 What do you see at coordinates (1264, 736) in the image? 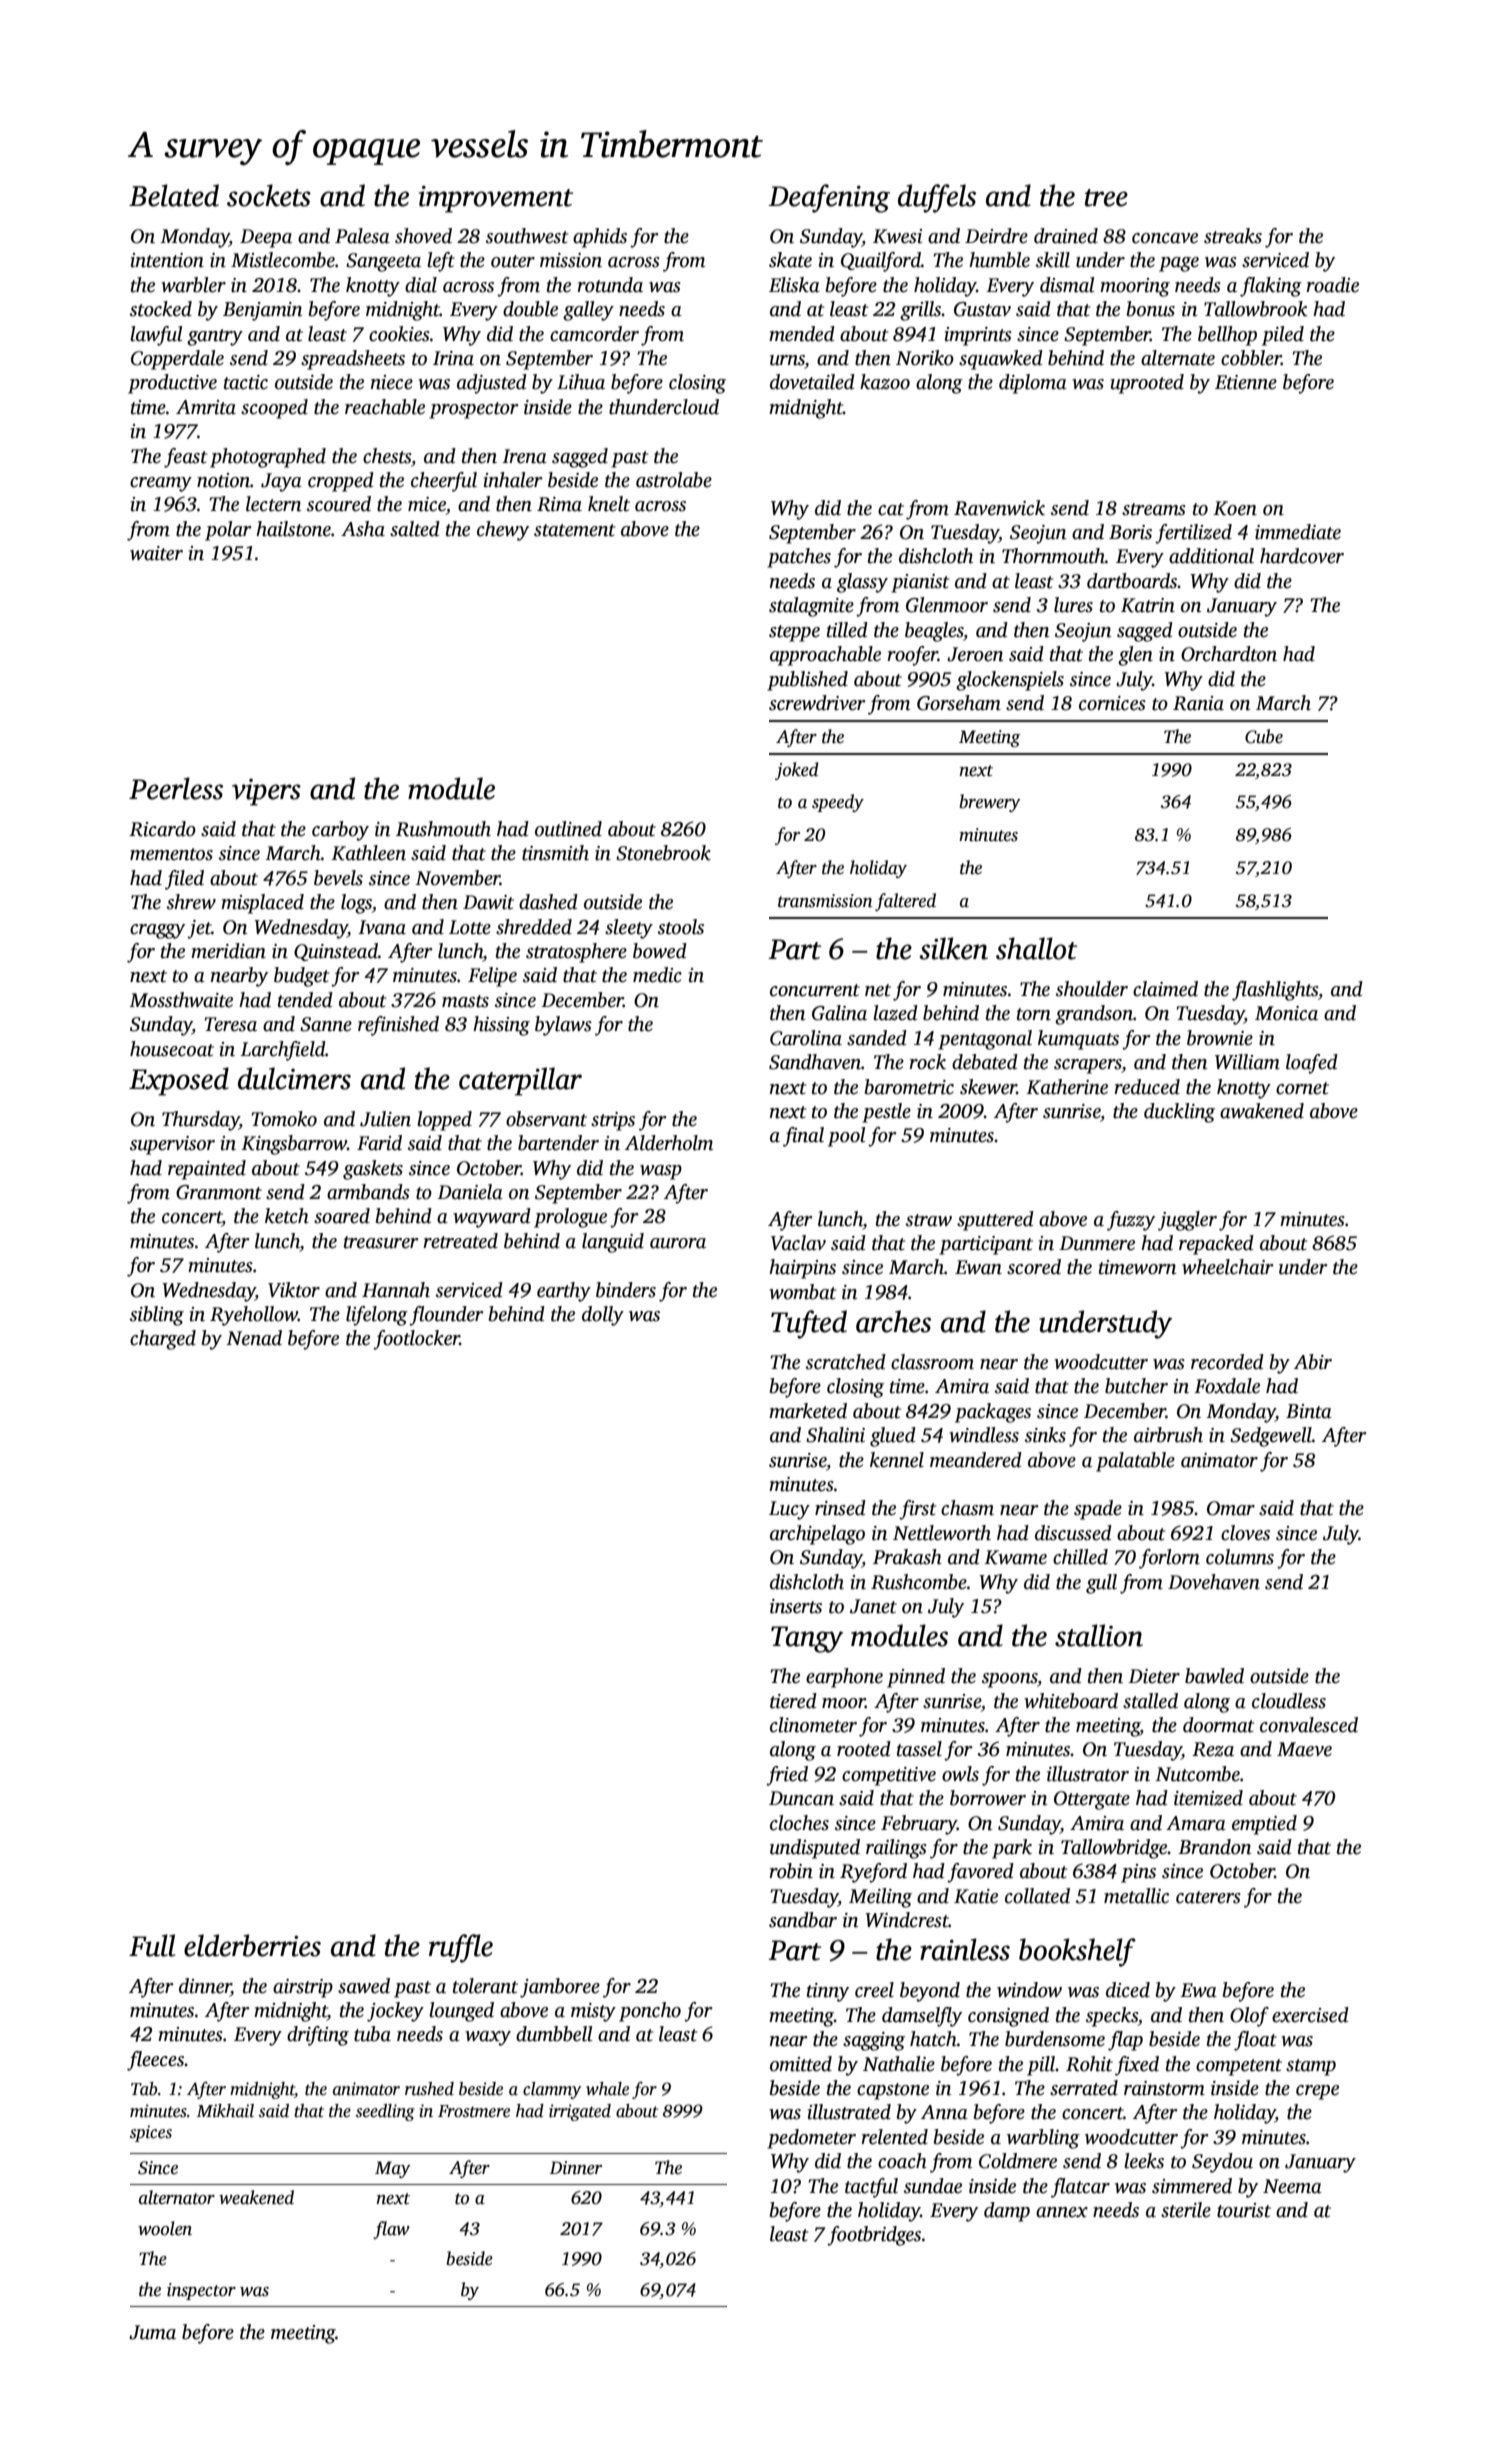
I see `Cube` at bounding box center [1264, 736].
